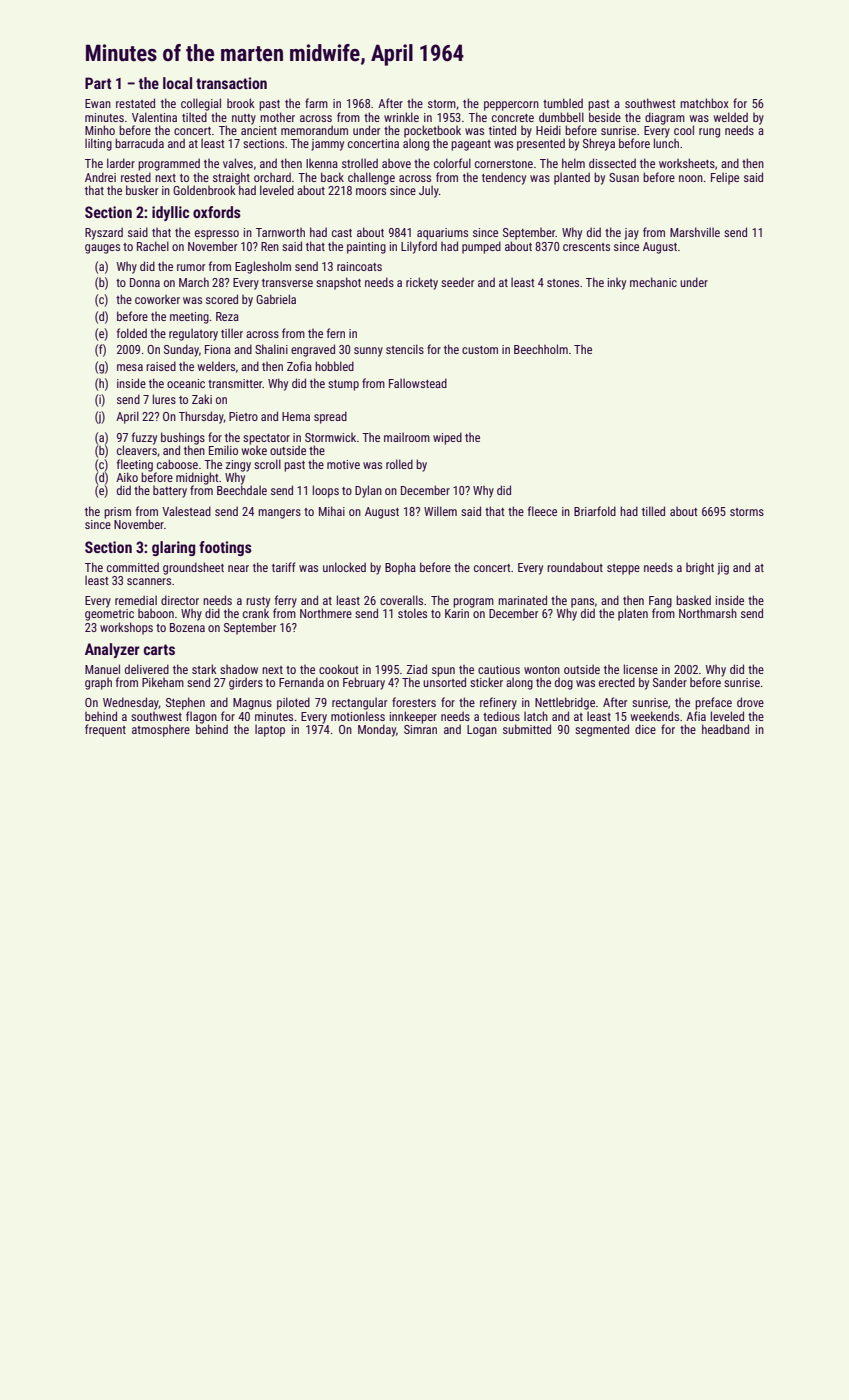  Describe the element at coordinates (595, 511) in the screenshot. I see `Briarfold` at that location.
